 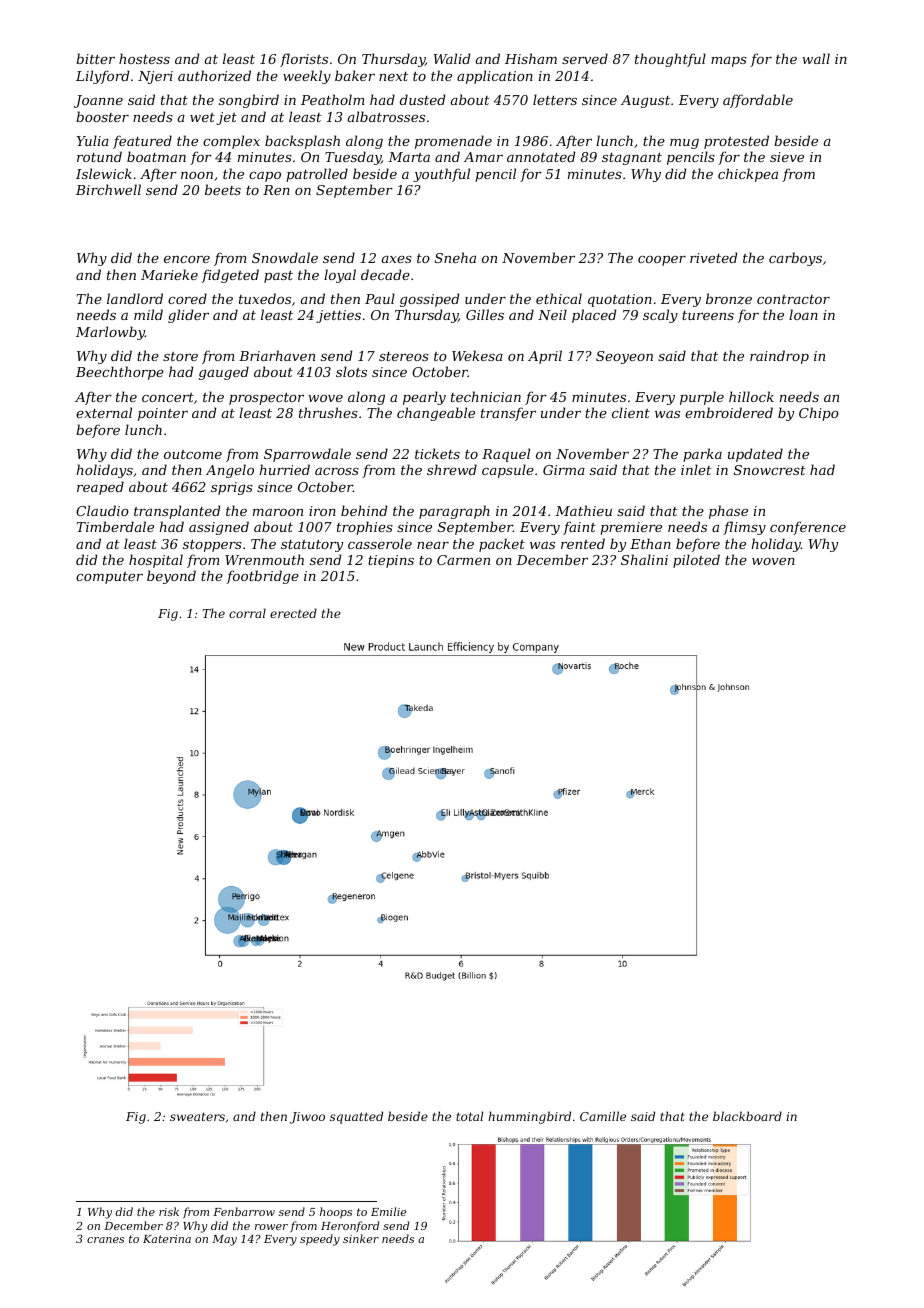 What do you see at coordinates (144, 58) in the screenshot?
I see `hostess` at bounding box center [144, 58].
